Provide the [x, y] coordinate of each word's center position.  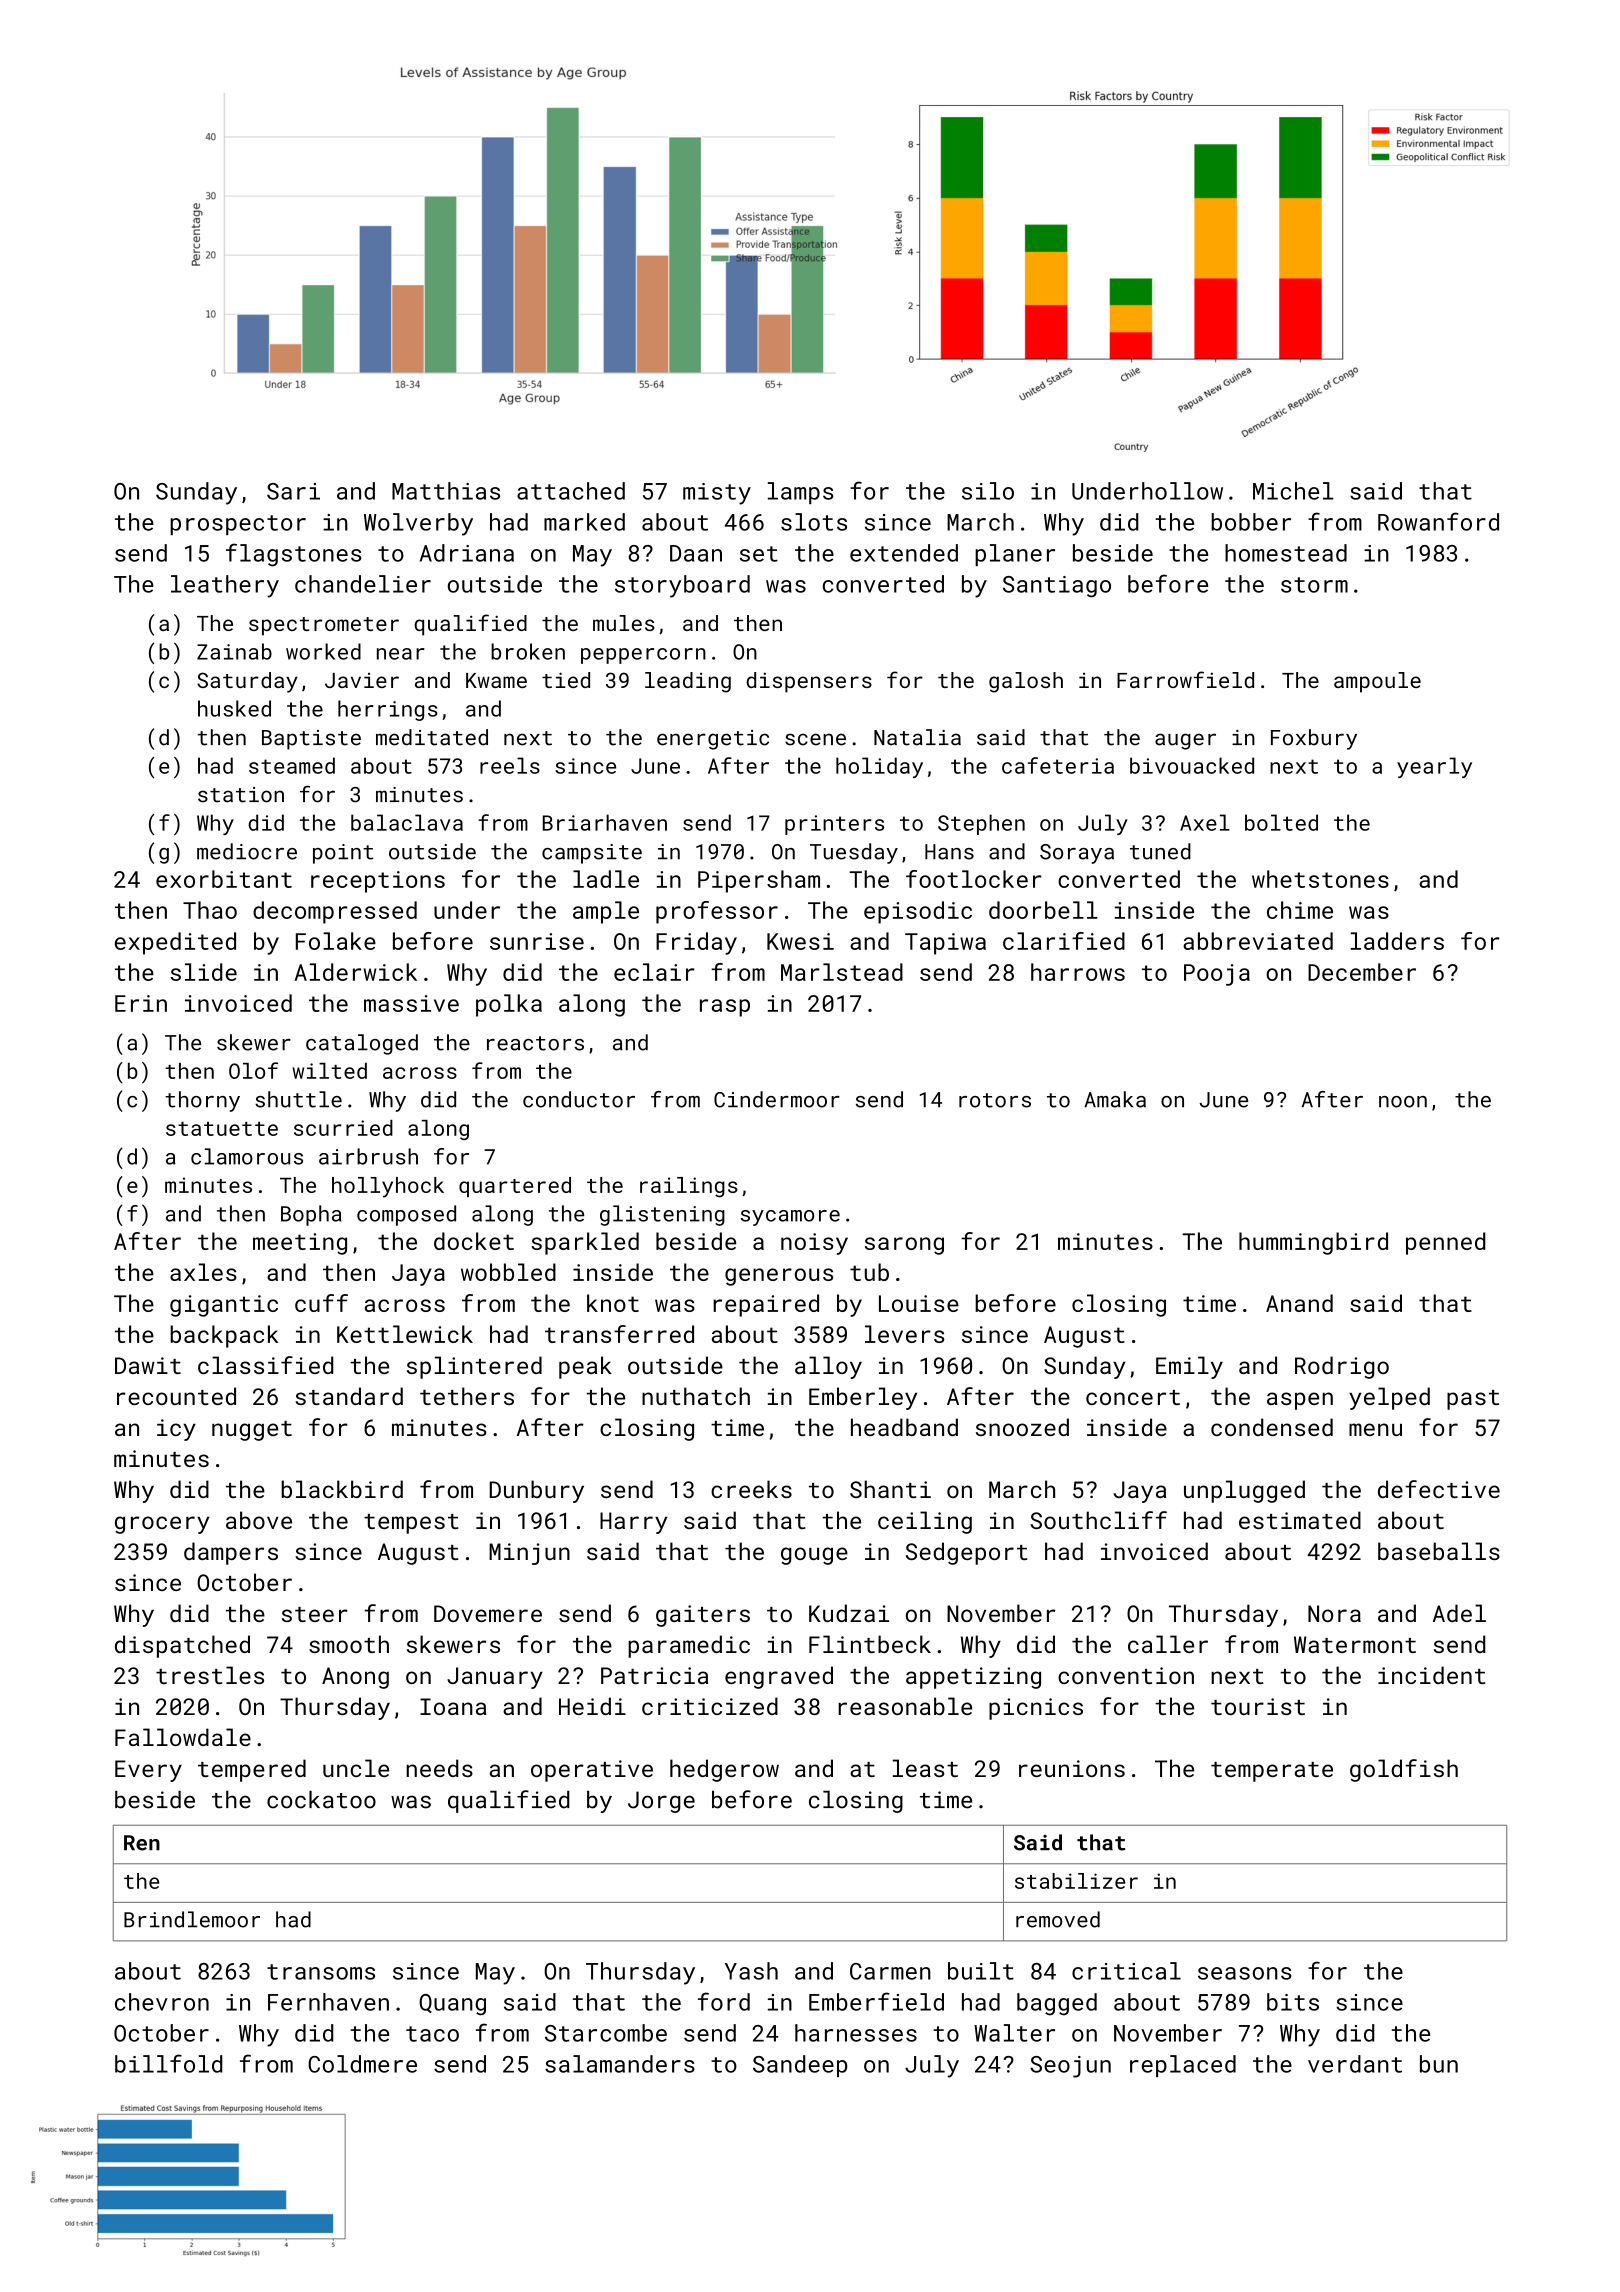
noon [1403, 1102]
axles [203, 1272]
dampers [231, 1553]
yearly [1434, 767]
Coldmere [362, 2064]
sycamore [790, 1218]
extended [904, 553]
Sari [293, 491]
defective [1439, 1489]
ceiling [925, 1522]
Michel [1293, 491]
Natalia [917, 737]
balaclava [407, 822]
